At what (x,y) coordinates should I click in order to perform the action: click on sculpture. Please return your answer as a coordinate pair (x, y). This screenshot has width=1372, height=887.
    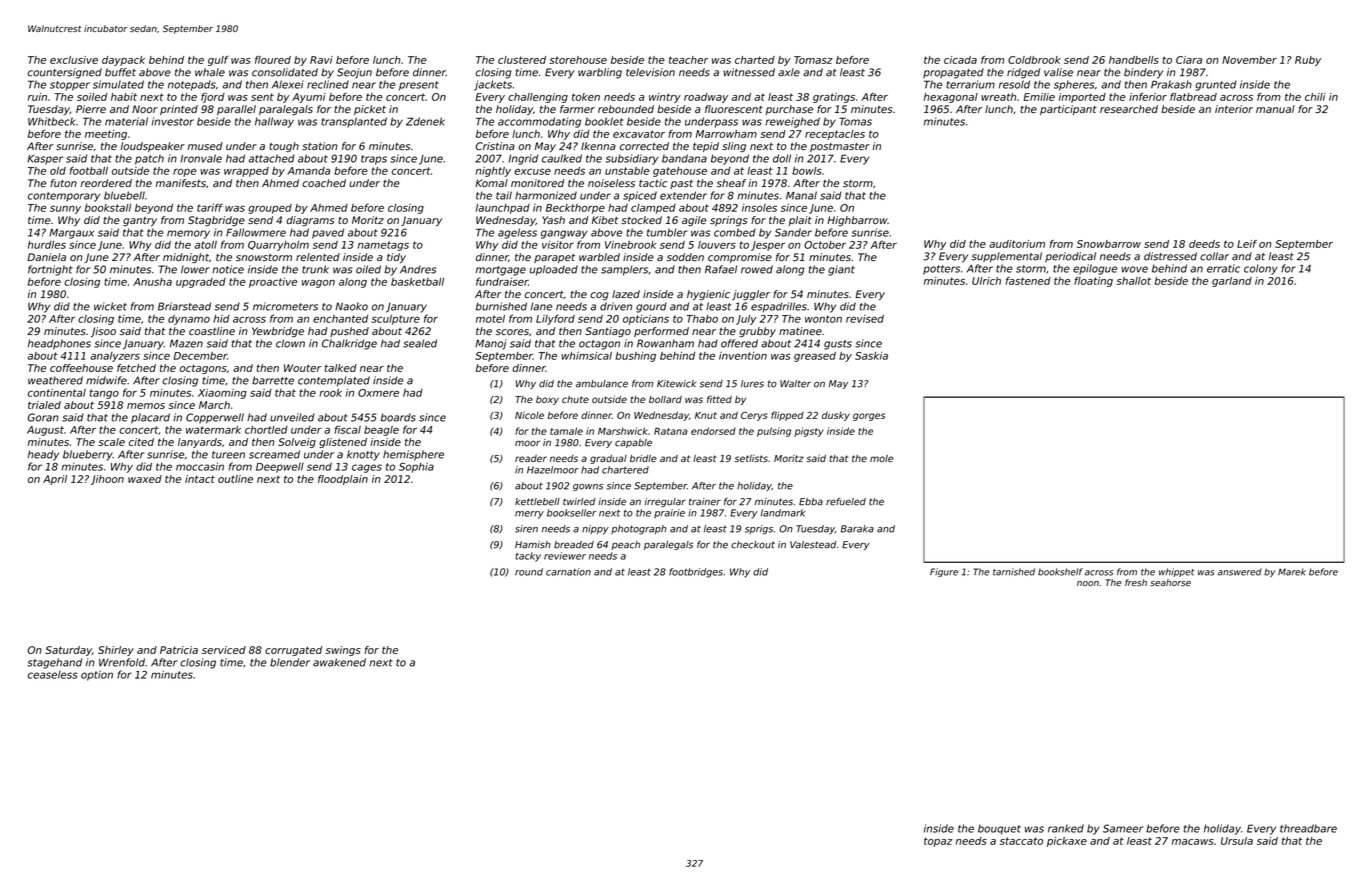
    Looking at the image, I should click on (396, 320).
